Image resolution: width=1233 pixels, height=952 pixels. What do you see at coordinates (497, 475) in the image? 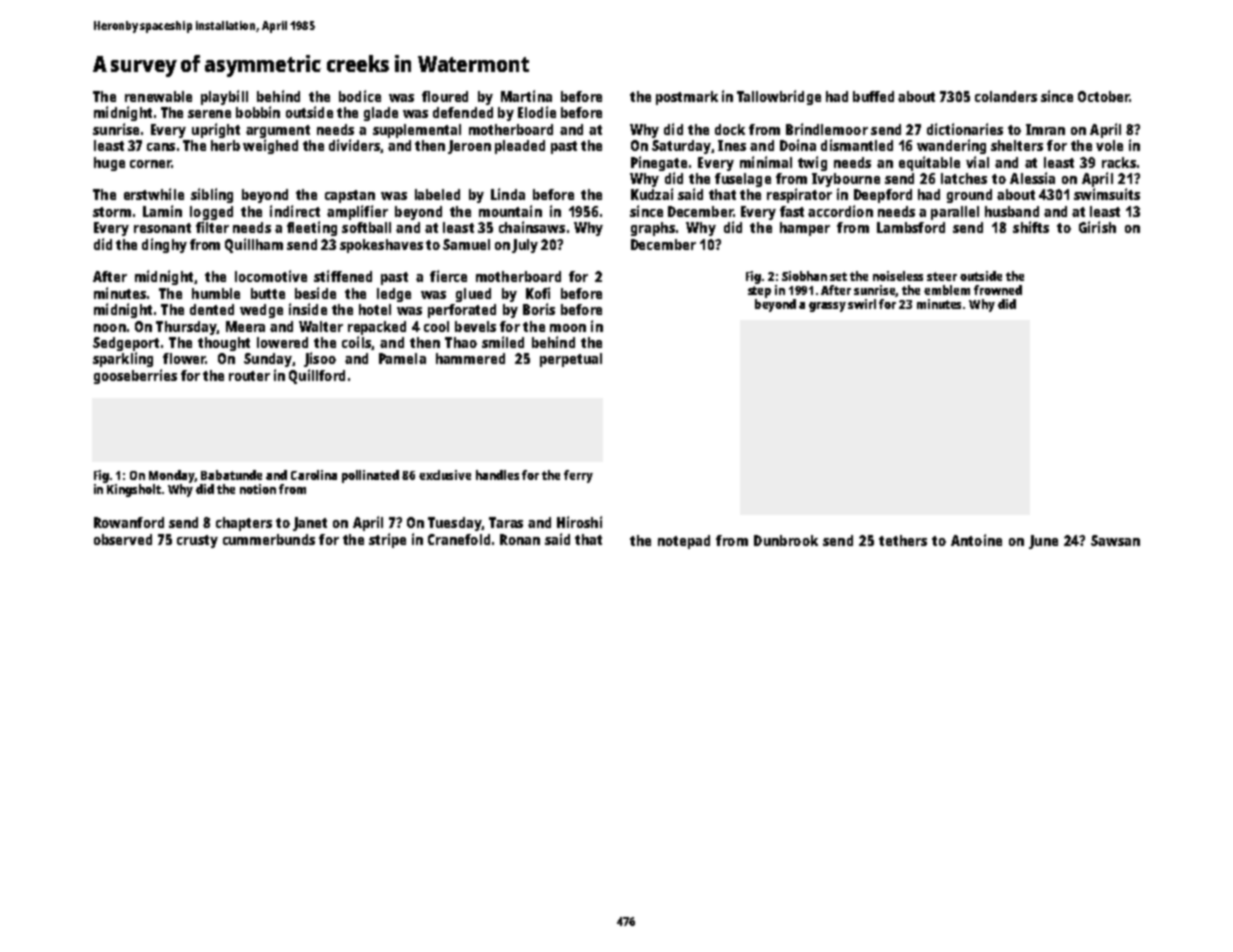
I see `handles` at bounding box center [497, 475].
